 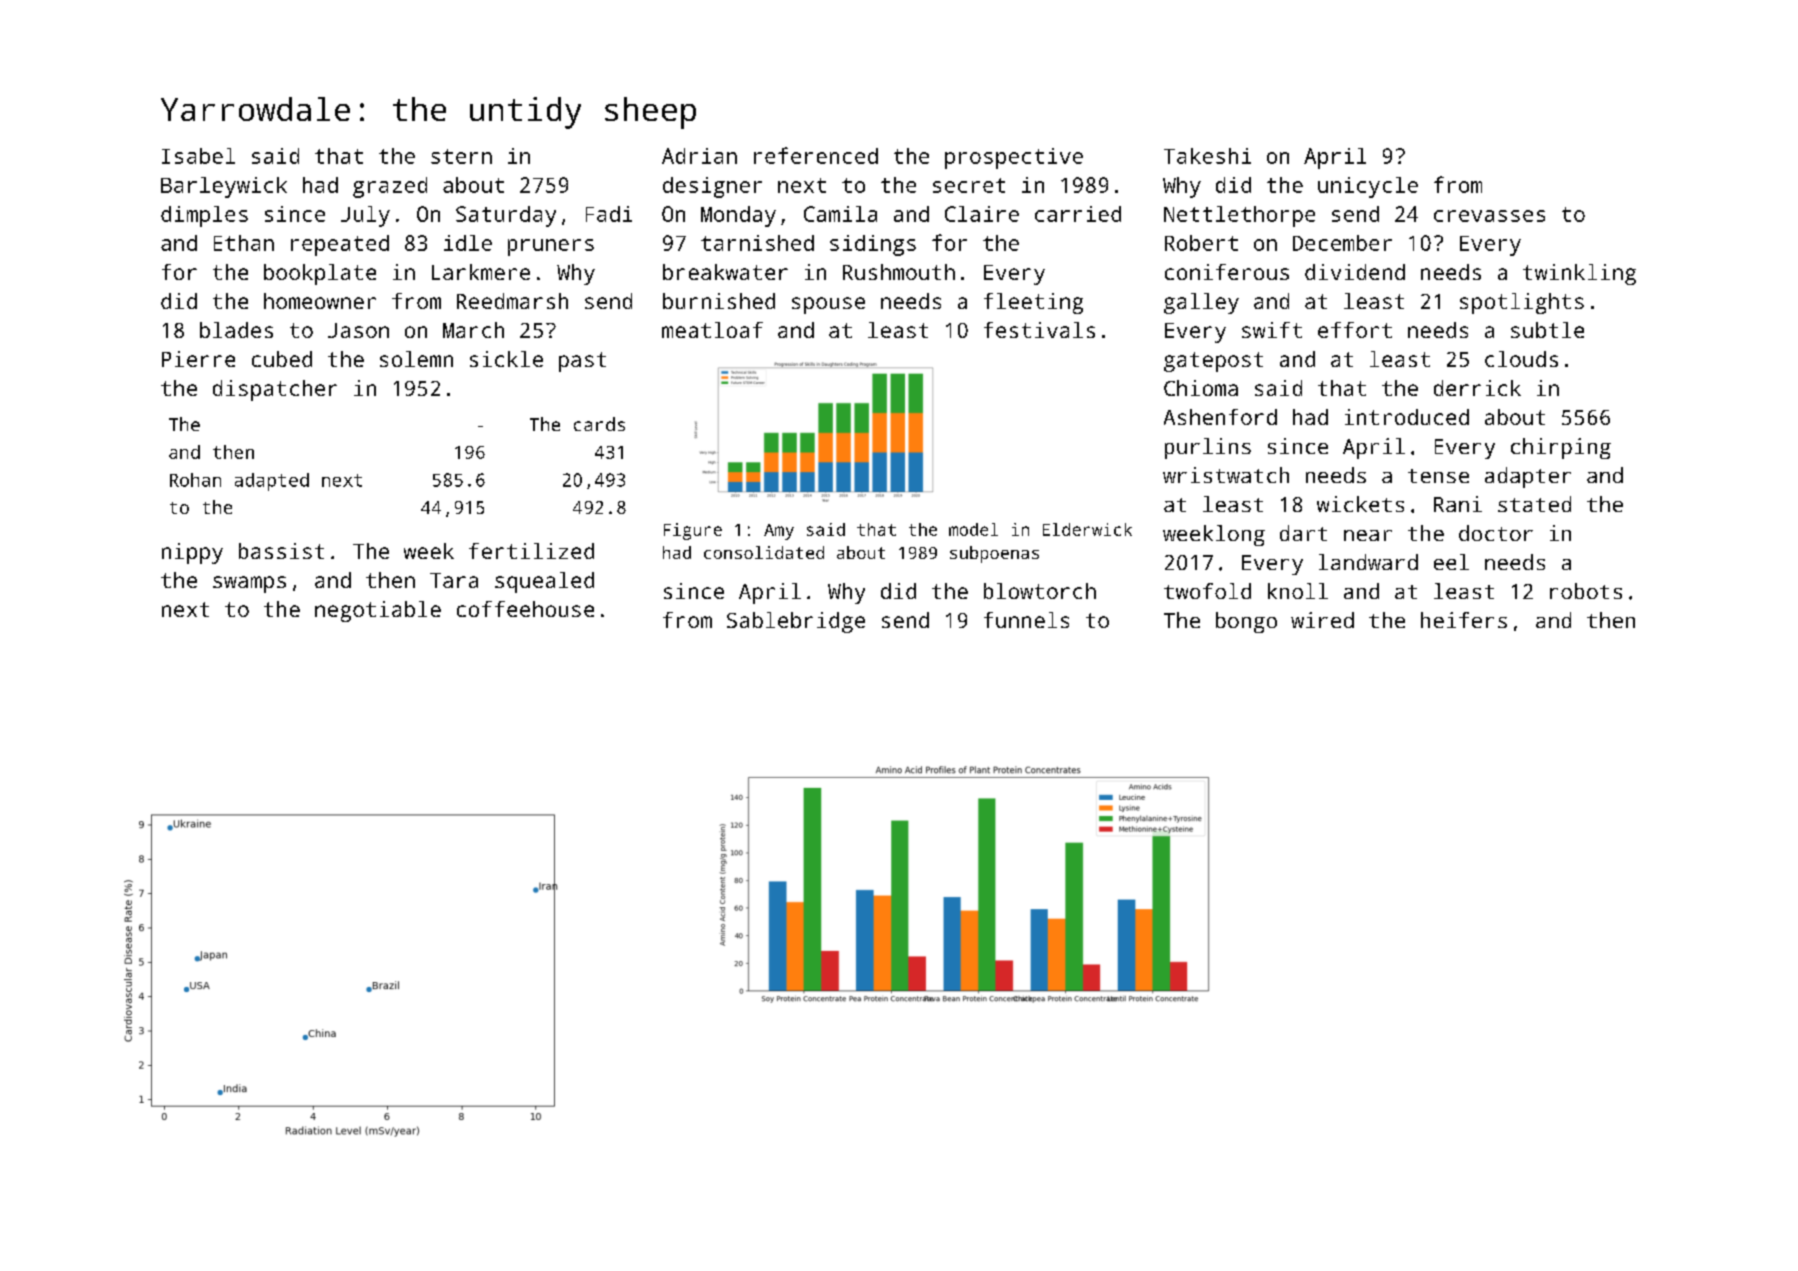 What do you see at coordinates (192, 553) in the page?
I see `nippy` at bounding box center [192, 553].
